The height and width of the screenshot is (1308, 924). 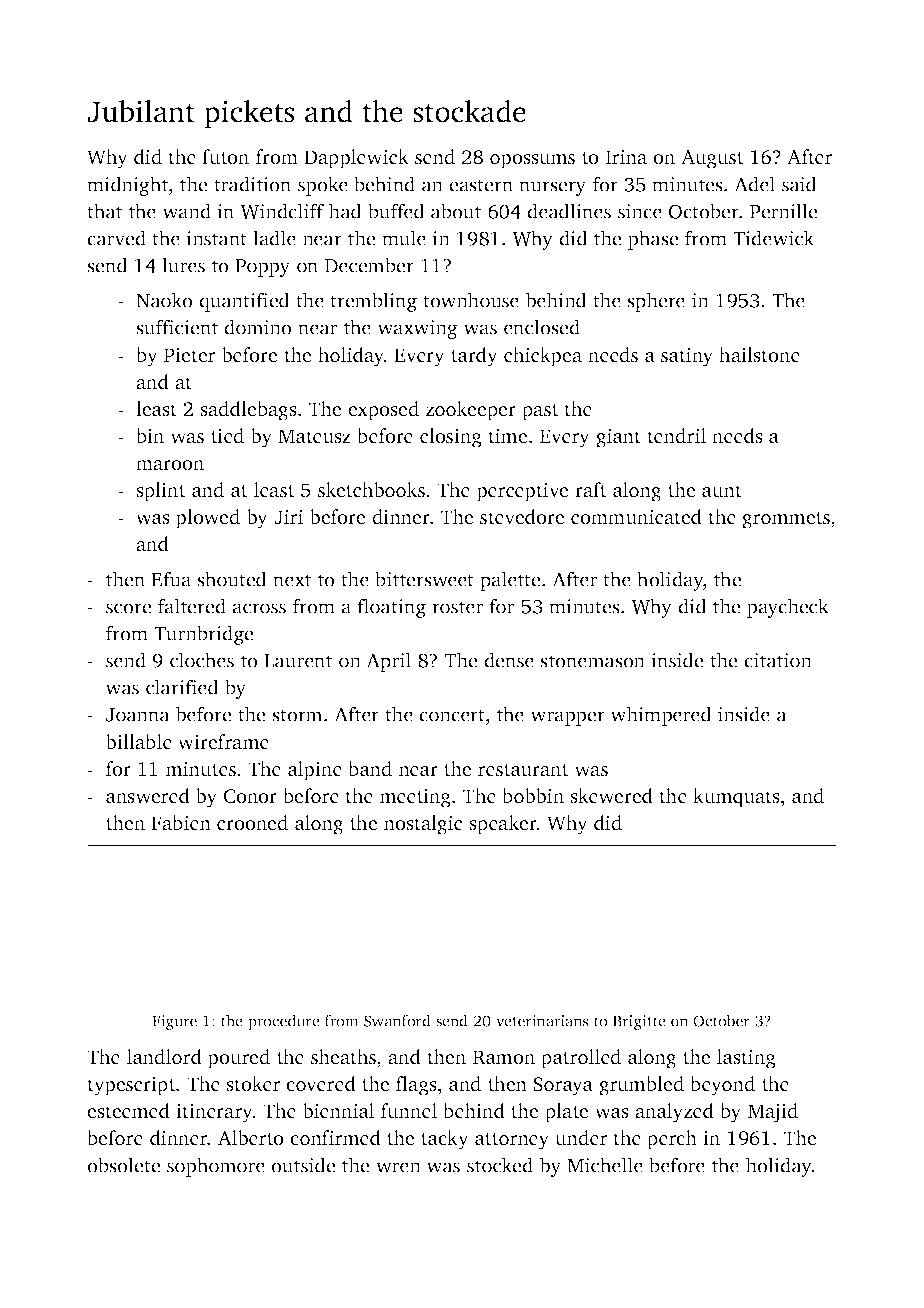 What do you see at coordinates (227, 435) in the screenshot?
I see `tied` at bounding box center [227, 435].
